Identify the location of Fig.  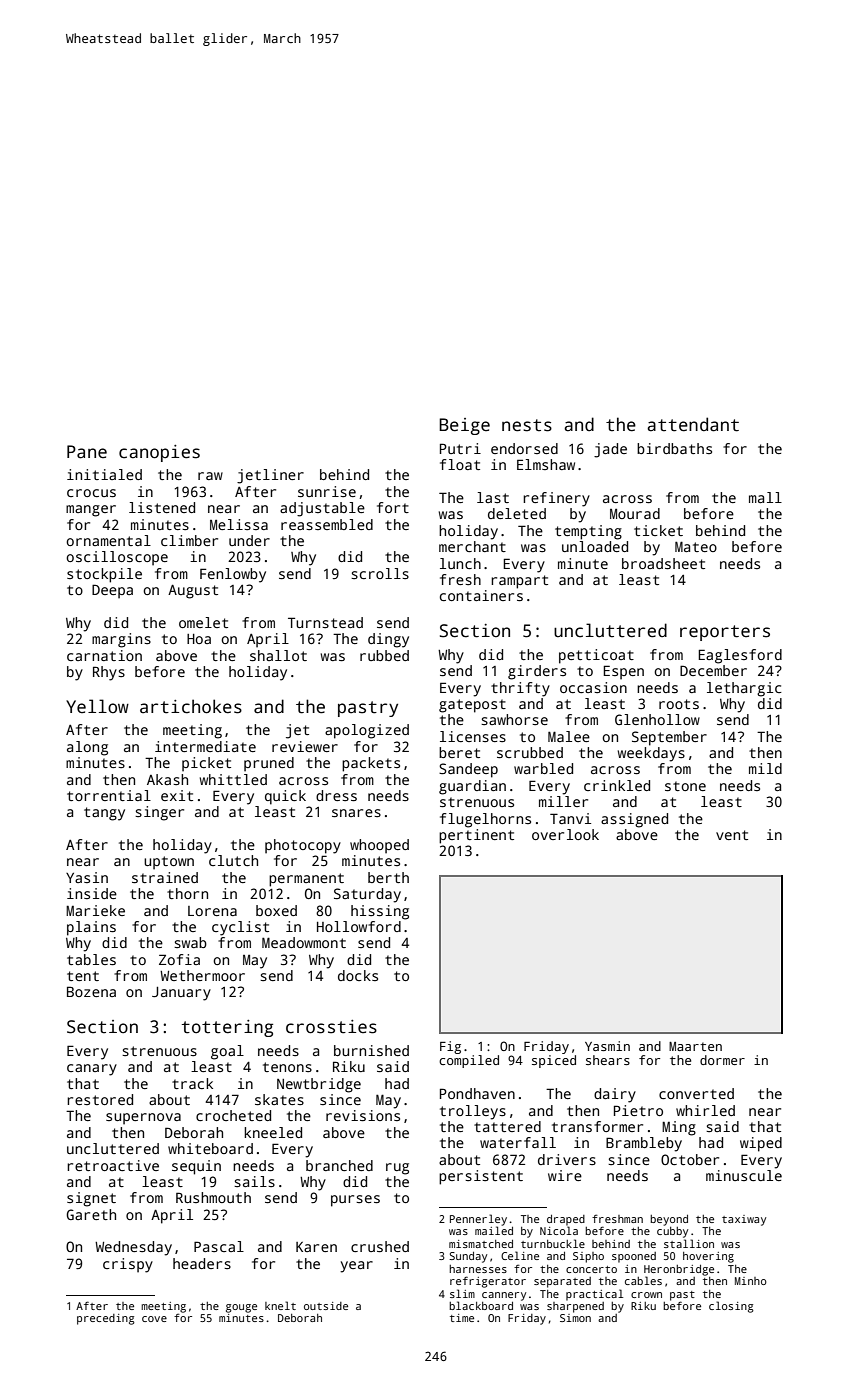
(450, 1047).
